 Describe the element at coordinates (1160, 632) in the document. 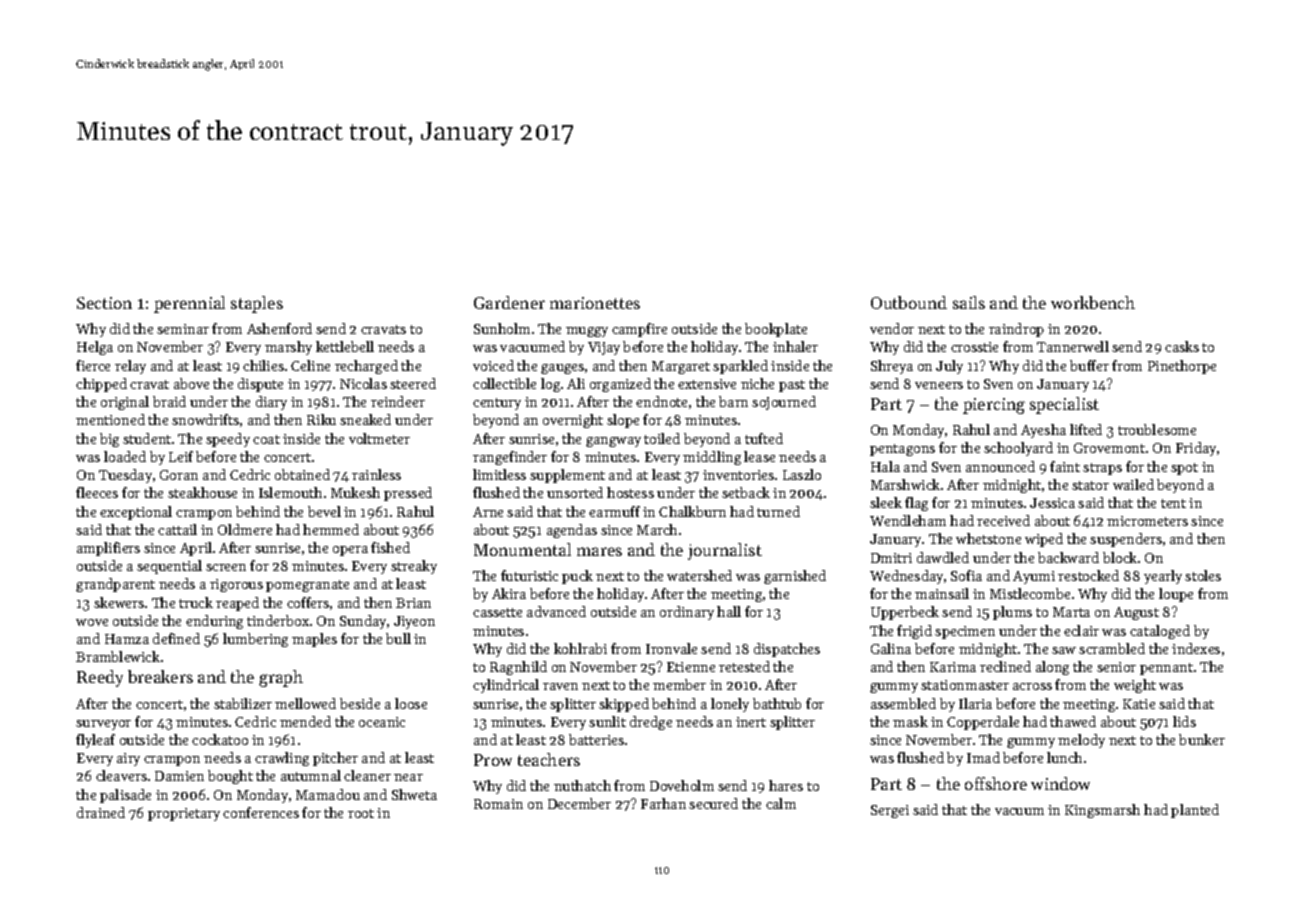

I see `cataloged` at that location.
